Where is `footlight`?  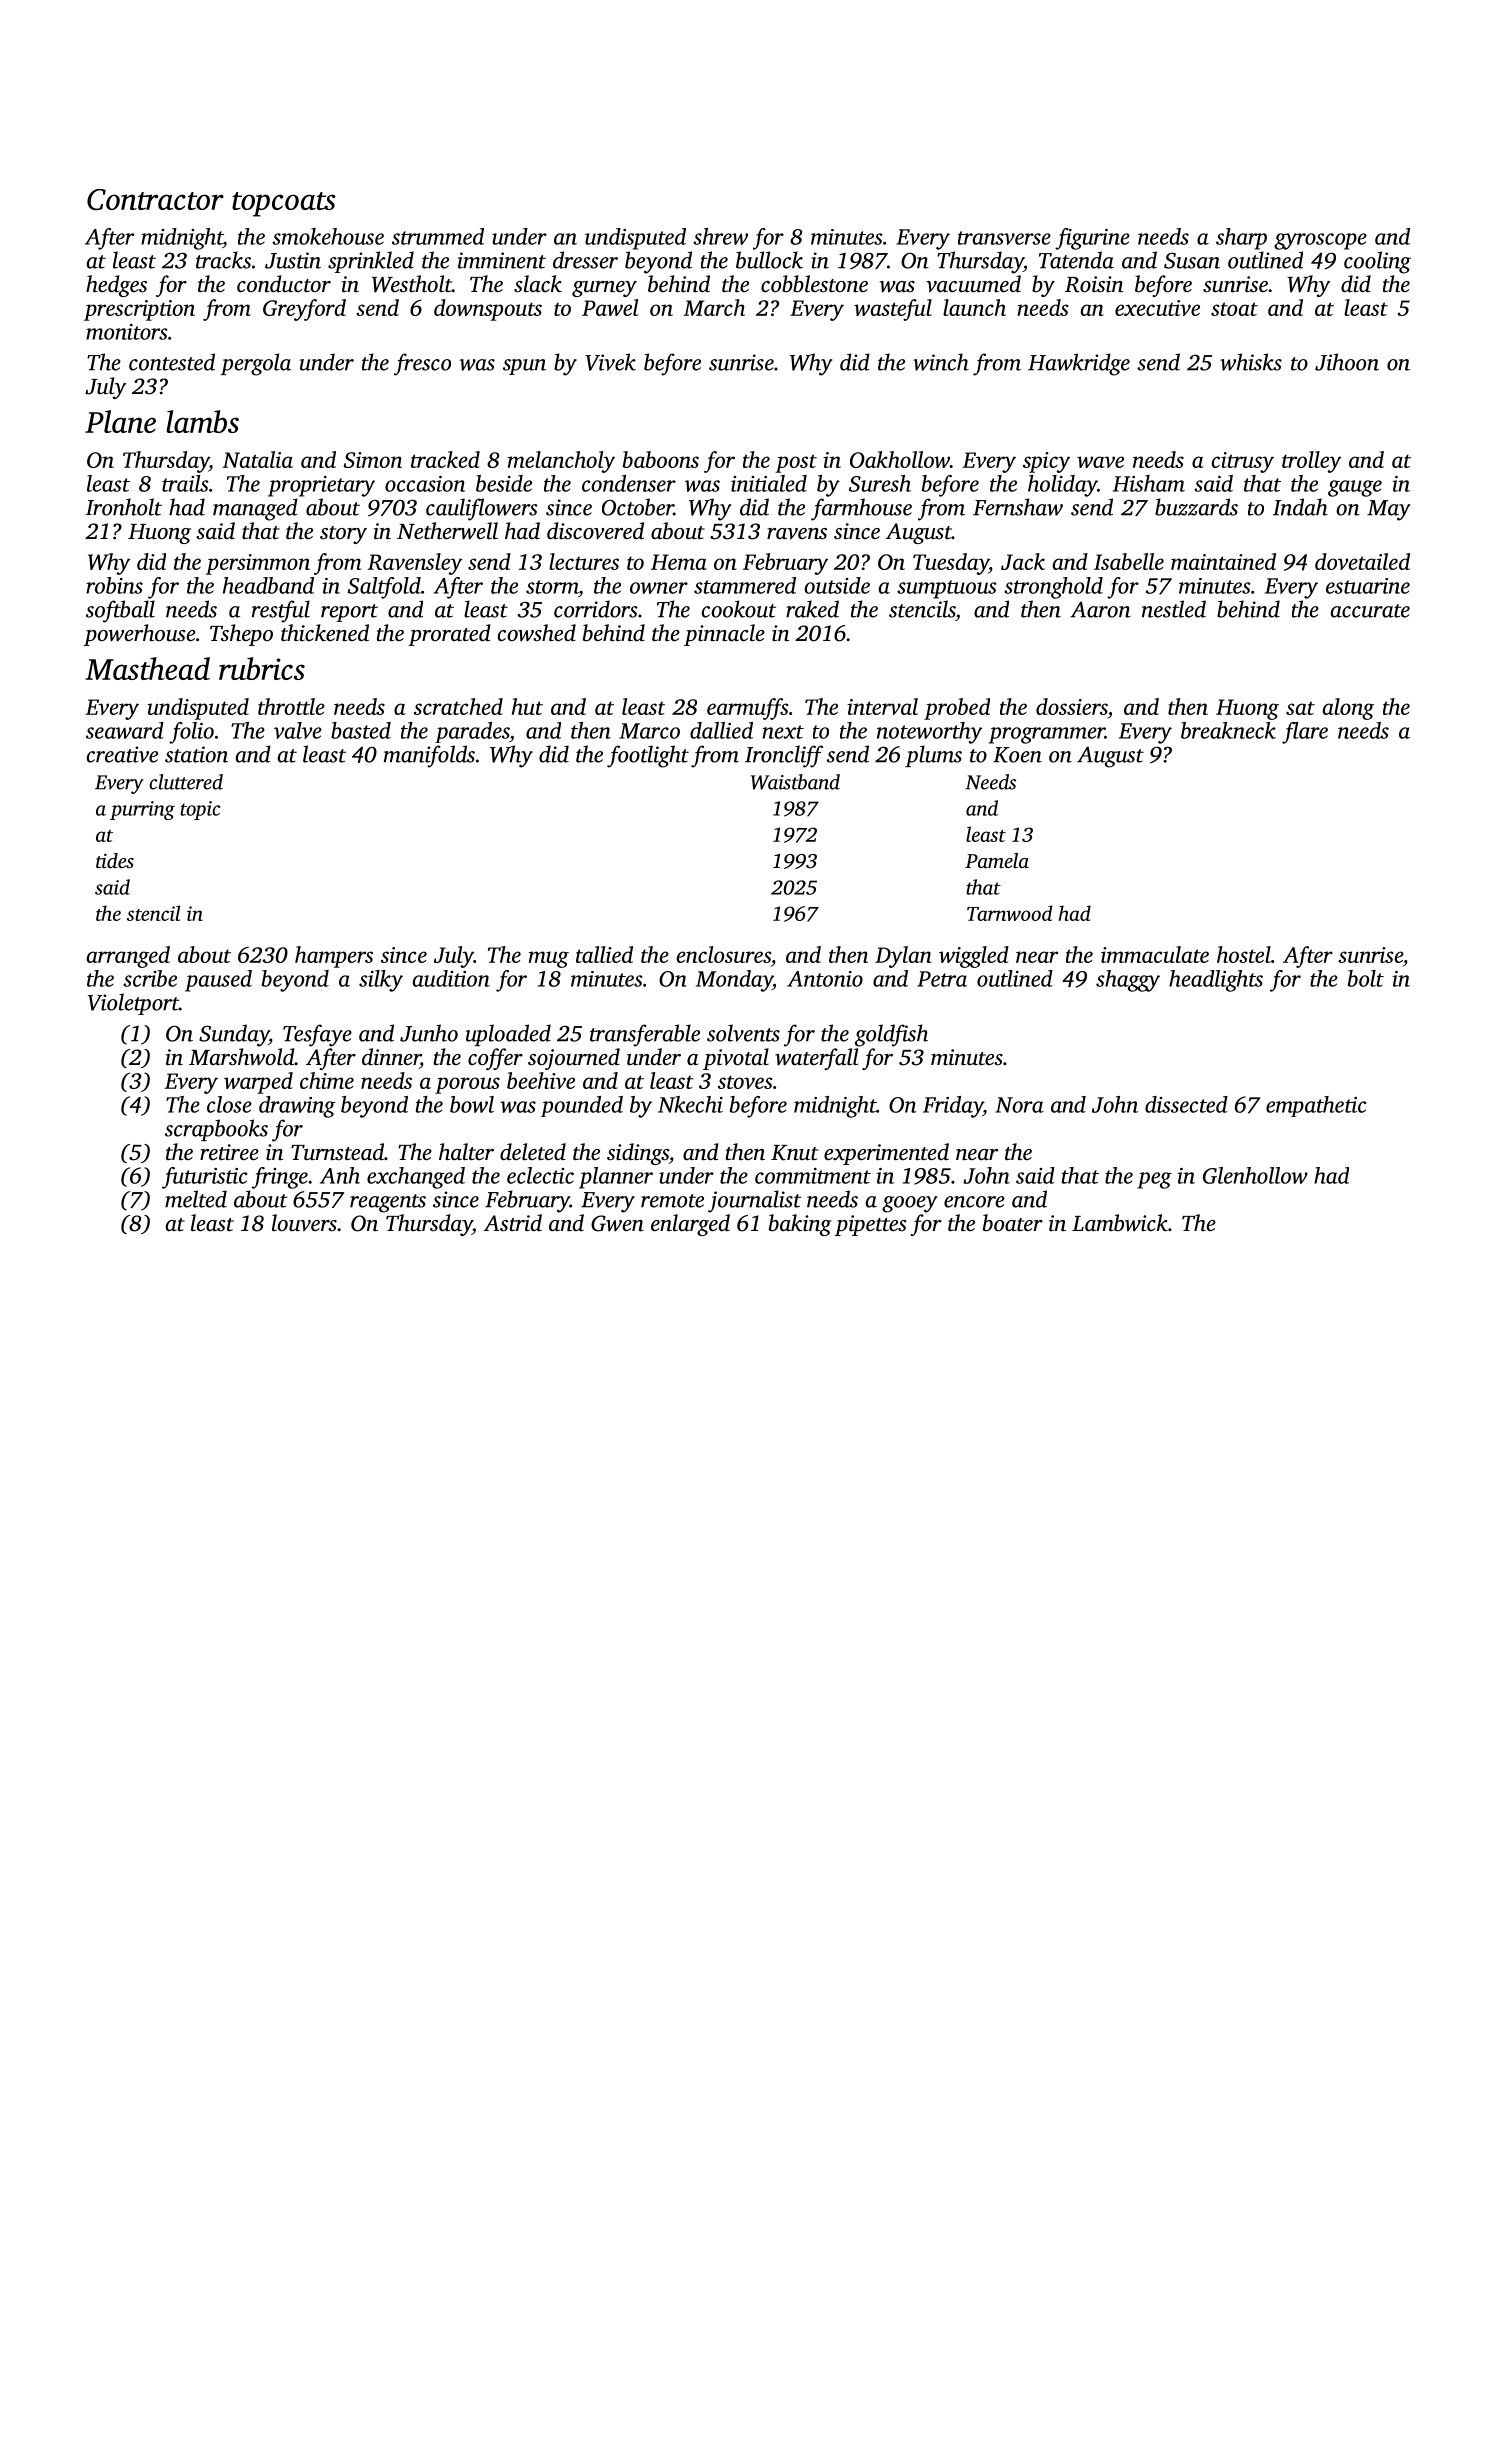
footlight is located at coordinates (648, 756).
